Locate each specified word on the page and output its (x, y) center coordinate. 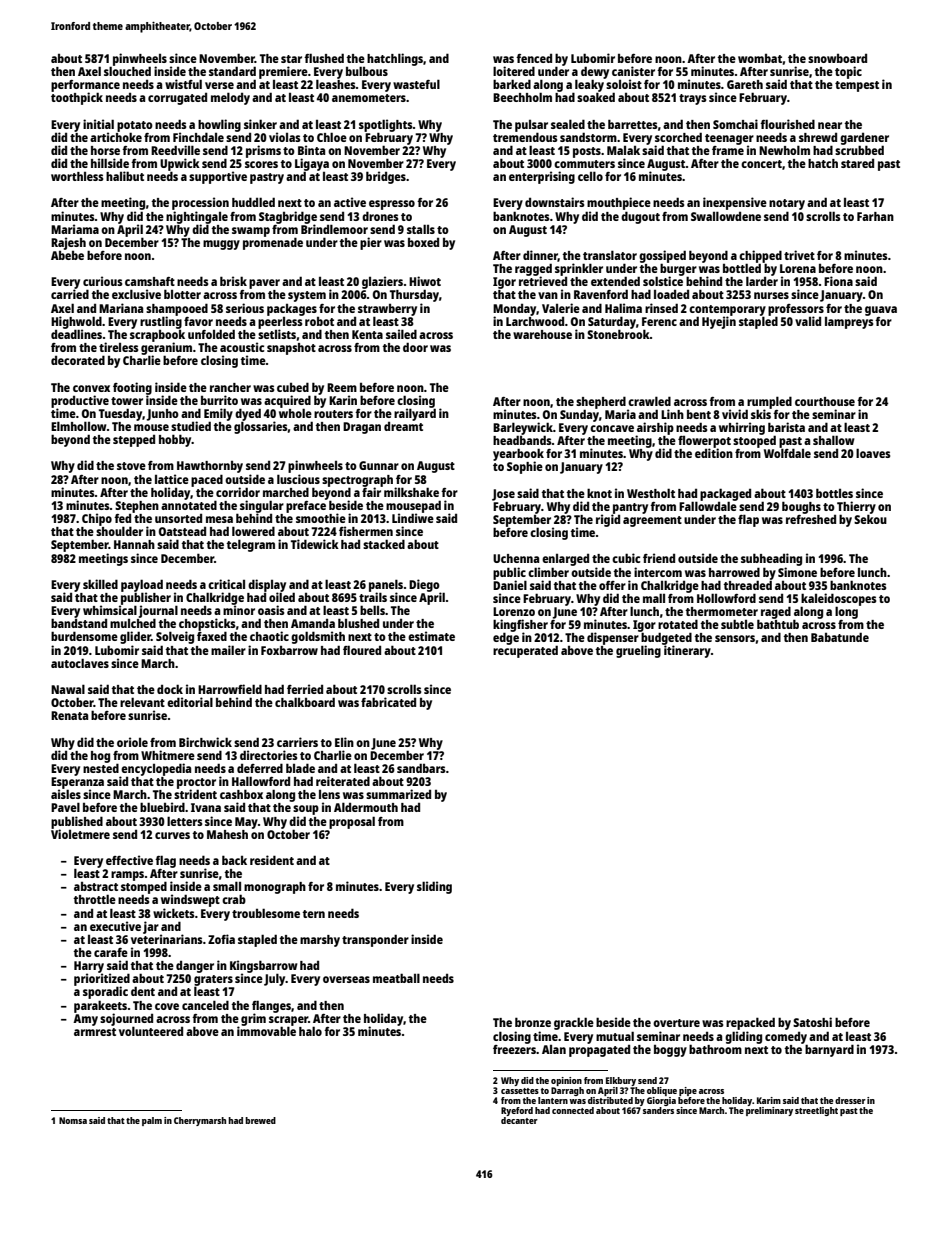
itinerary (687, 652)
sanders (658, 1110)
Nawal (68, 689)
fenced (534, 58)
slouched (127, 71)
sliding (434, 887)
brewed (260, 1120)
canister (633, 71)
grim (253, 1019)
